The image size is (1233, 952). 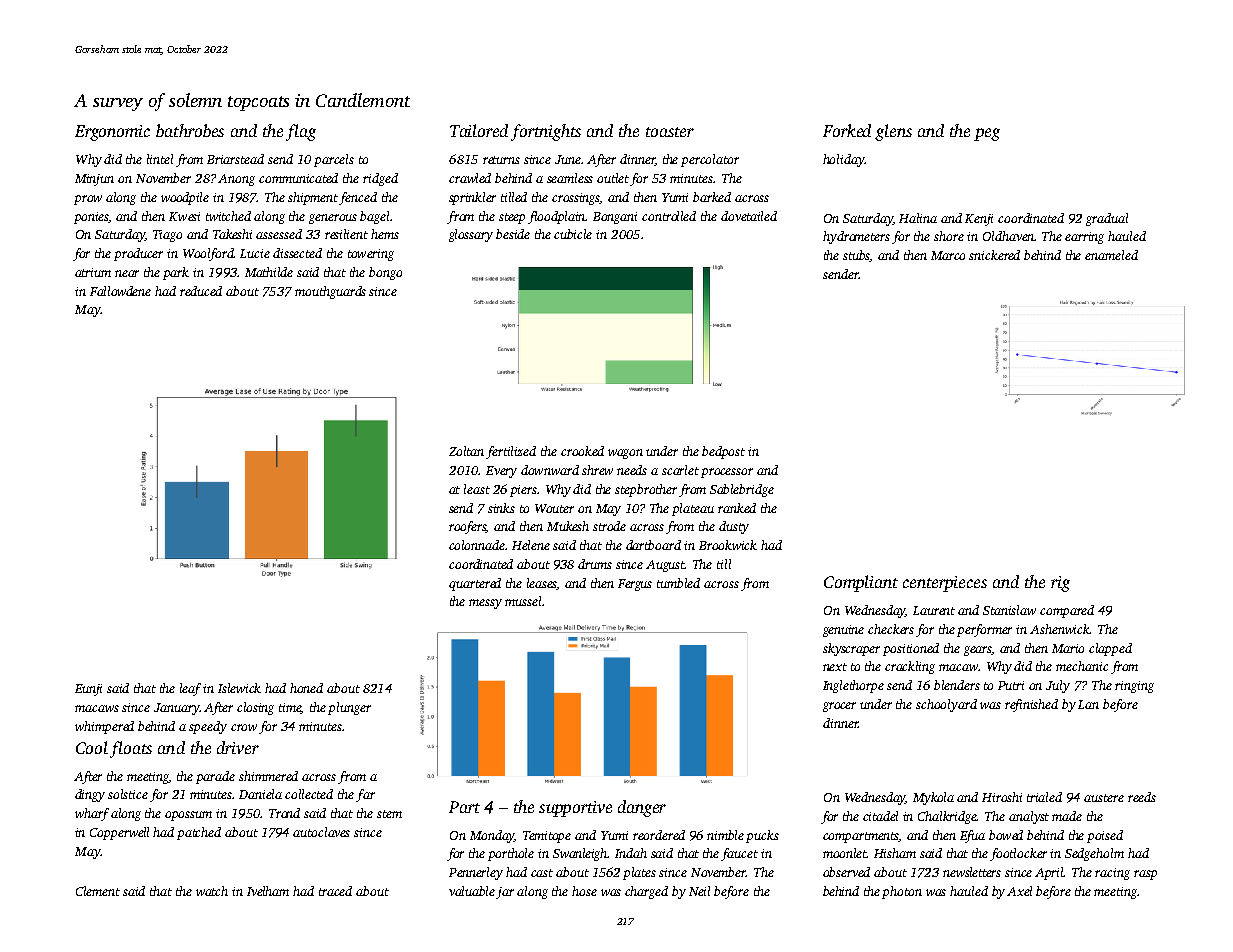 I want to click on barked, so click(x=712, y=197).
